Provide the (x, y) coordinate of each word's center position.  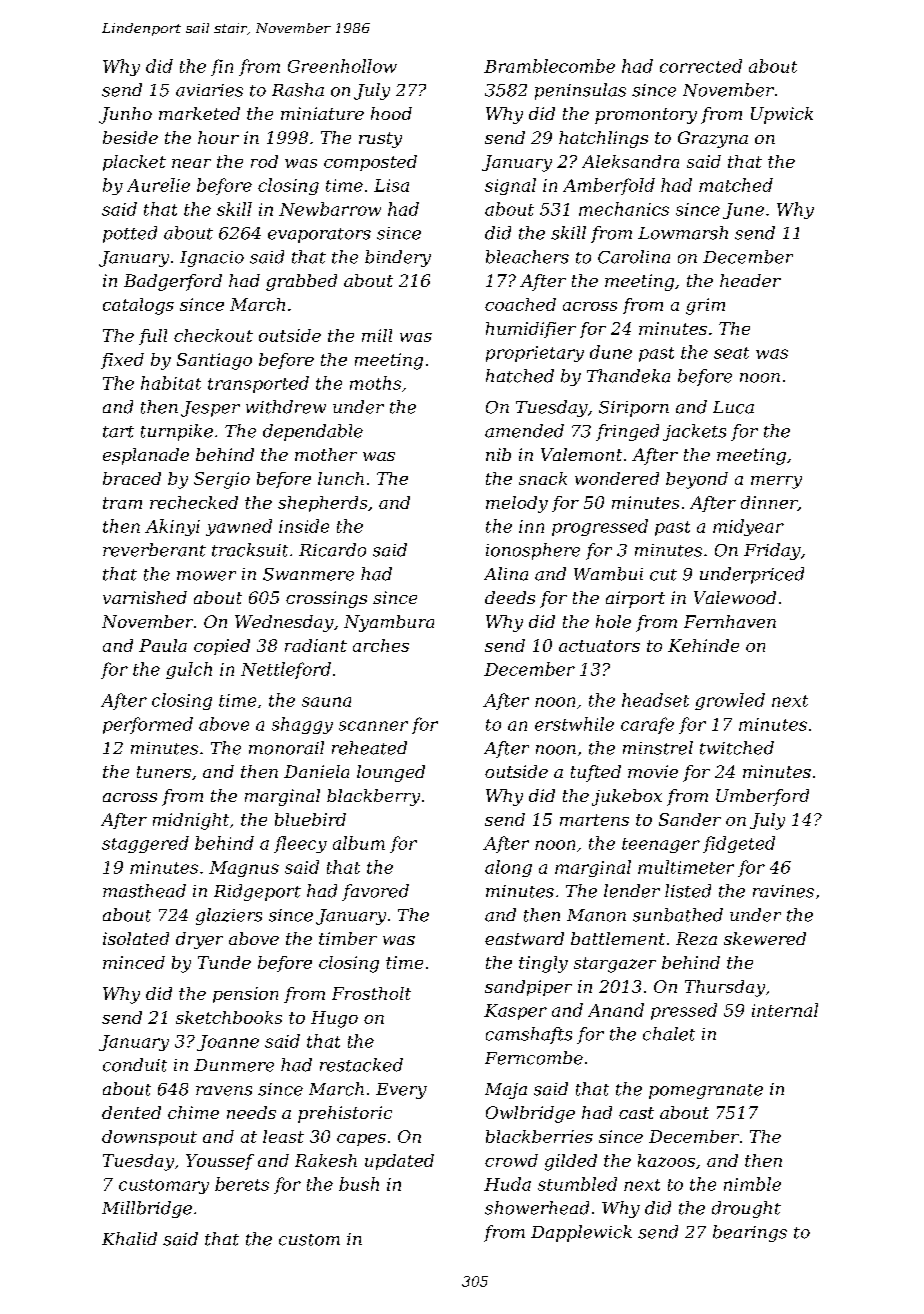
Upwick (782, 115)
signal (510, 186)
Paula (163, 645)
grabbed (301, 282)
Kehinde (703, 645)
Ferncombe (534, 1058)
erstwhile (574, 724)
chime (193, 1112)
